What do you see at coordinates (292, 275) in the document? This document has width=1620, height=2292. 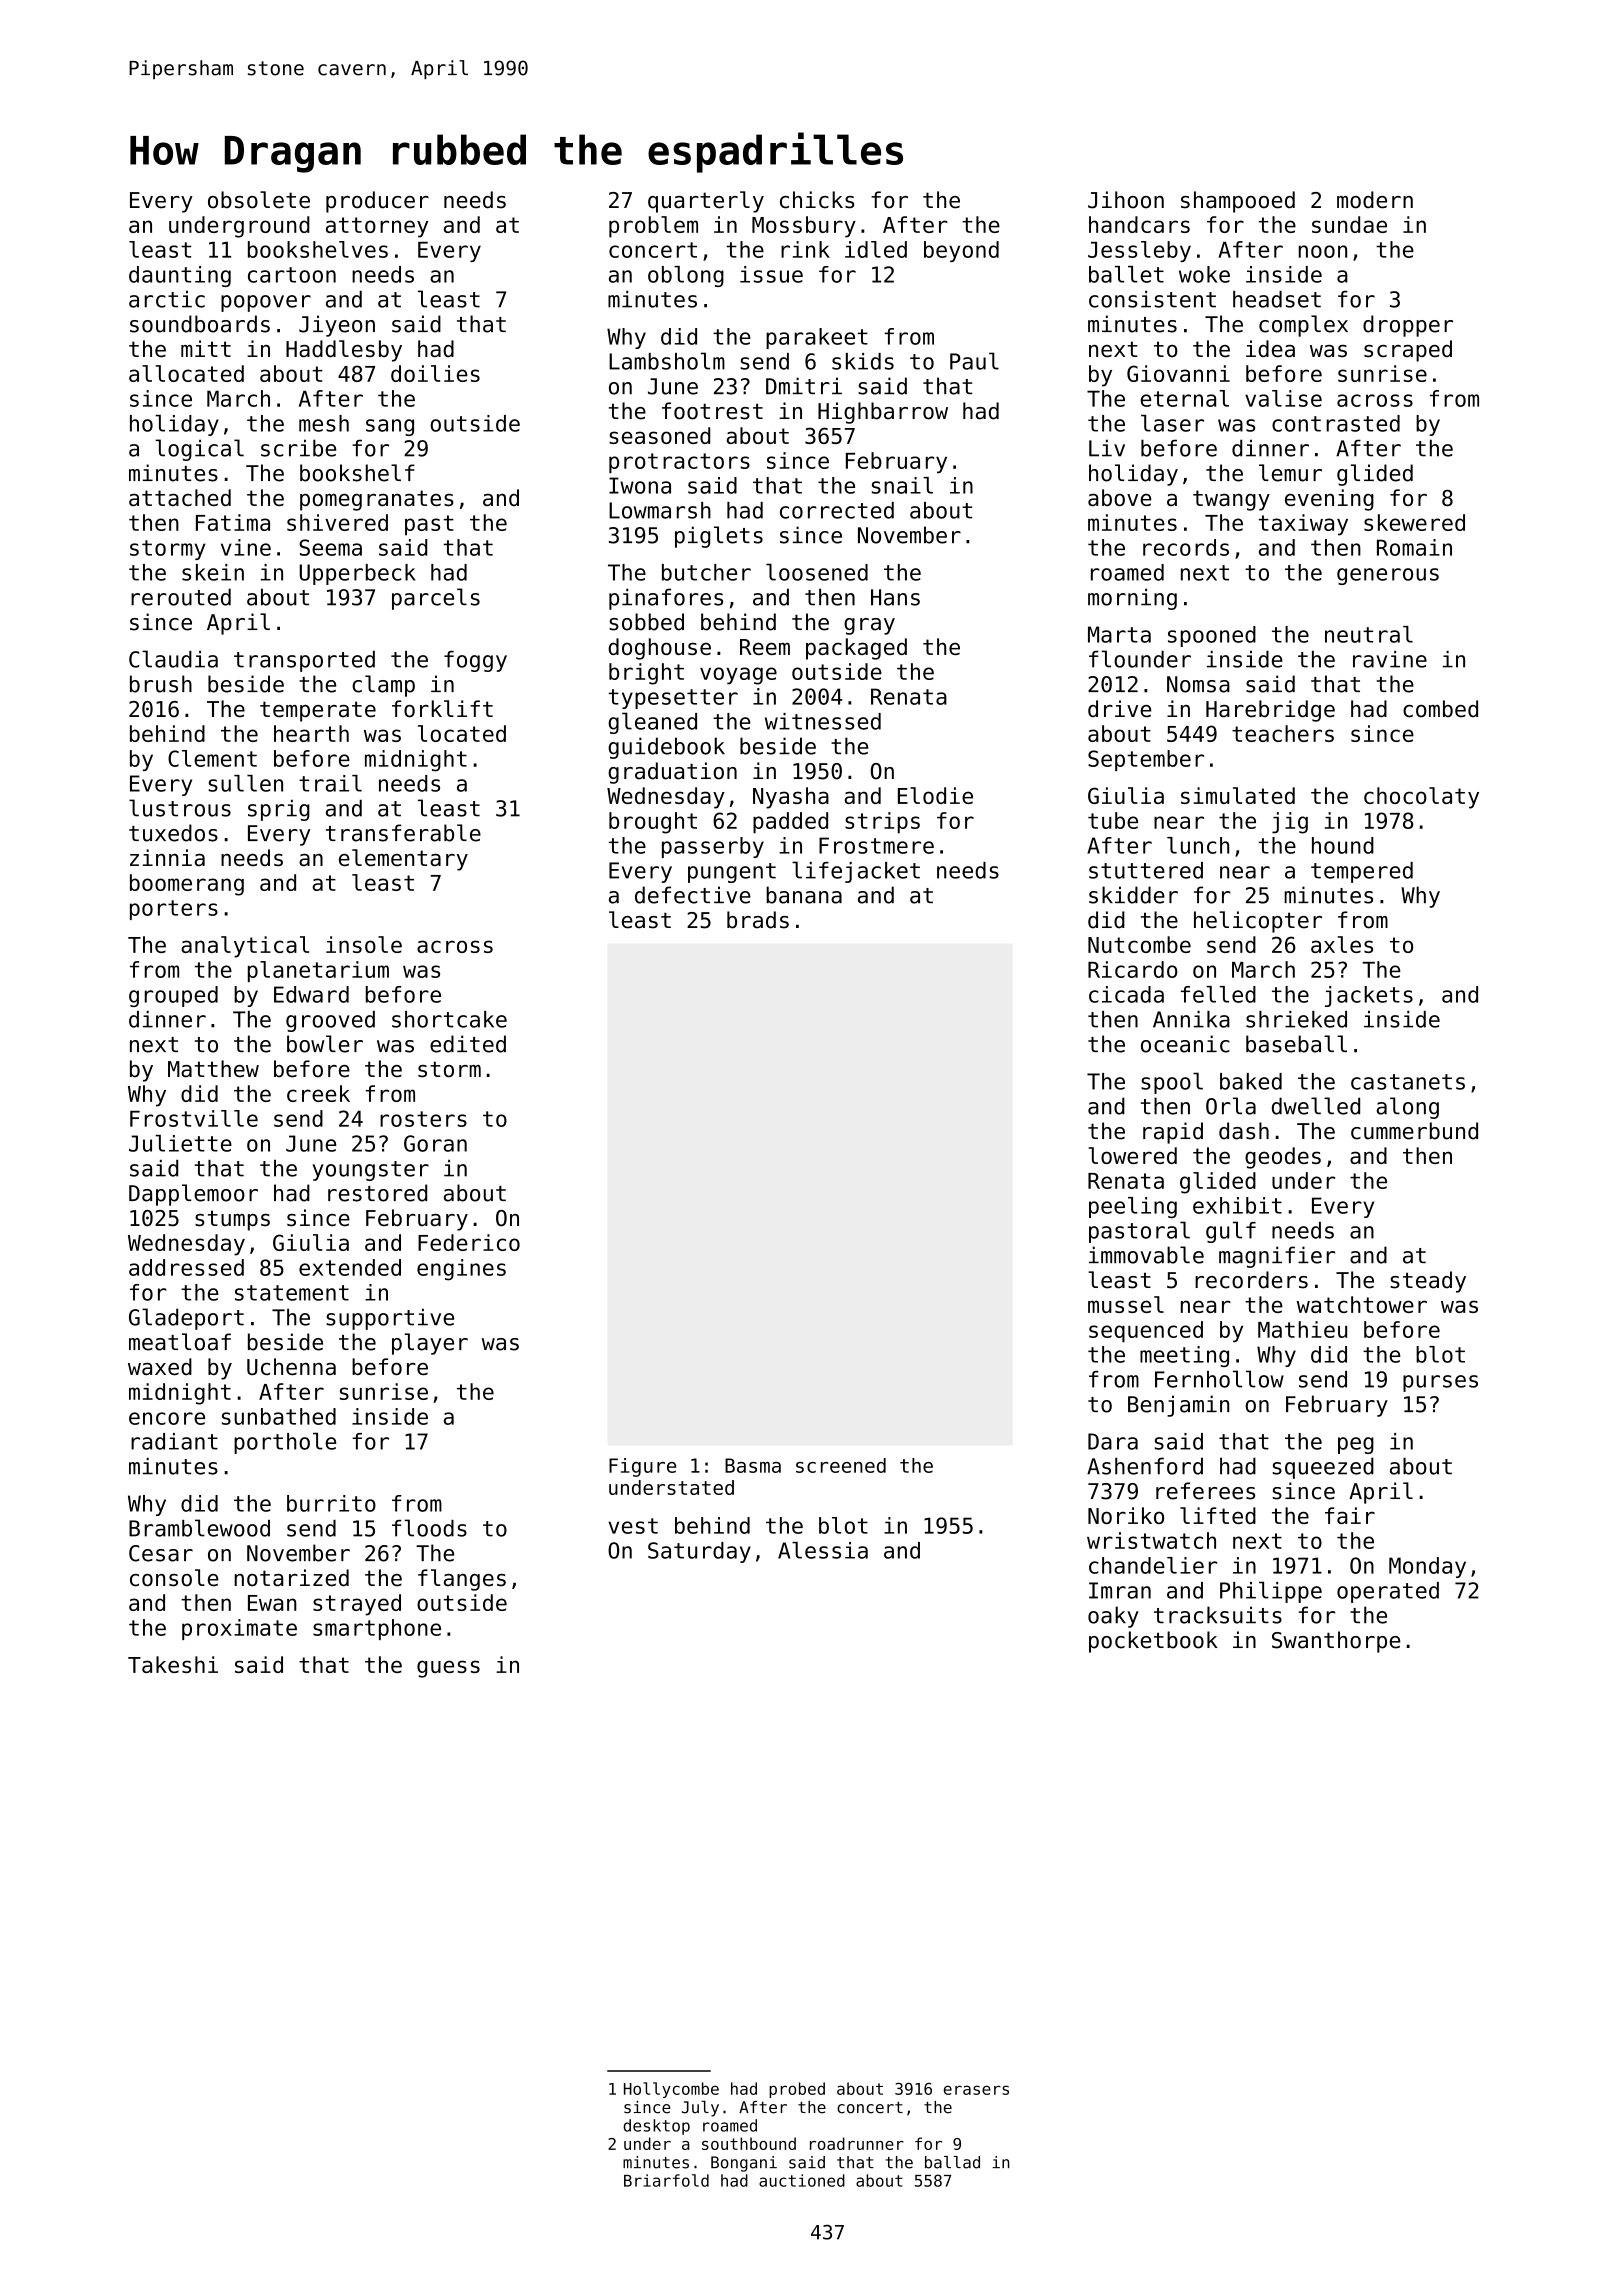 I see `cartoon` at bounding box center [292, 275].
